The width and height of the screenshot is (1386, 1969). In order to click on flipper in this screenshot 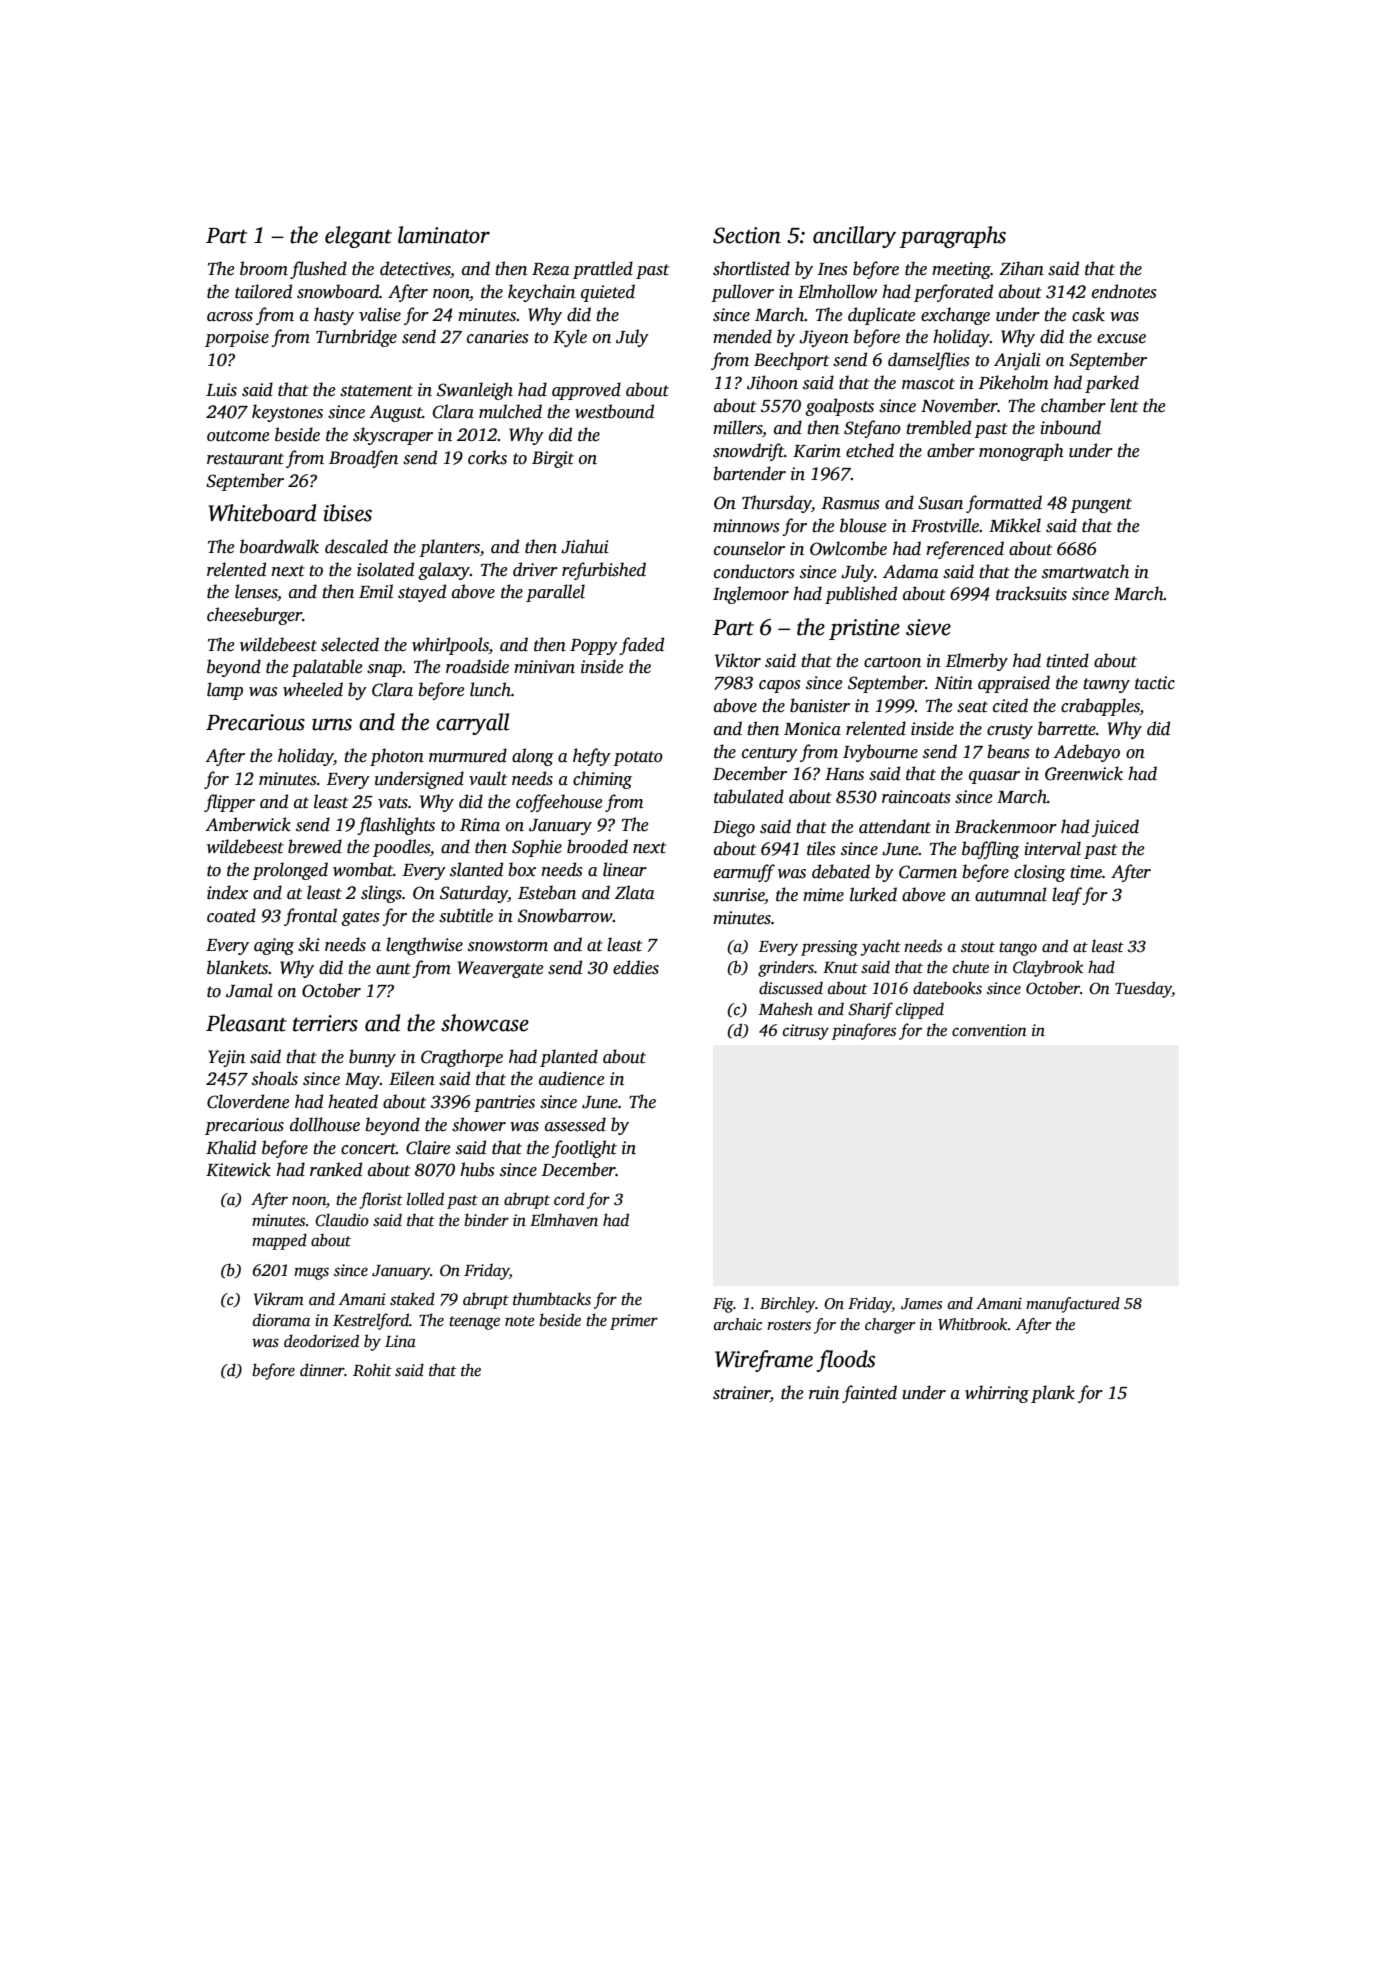, I will do `click(229, 803)`.
